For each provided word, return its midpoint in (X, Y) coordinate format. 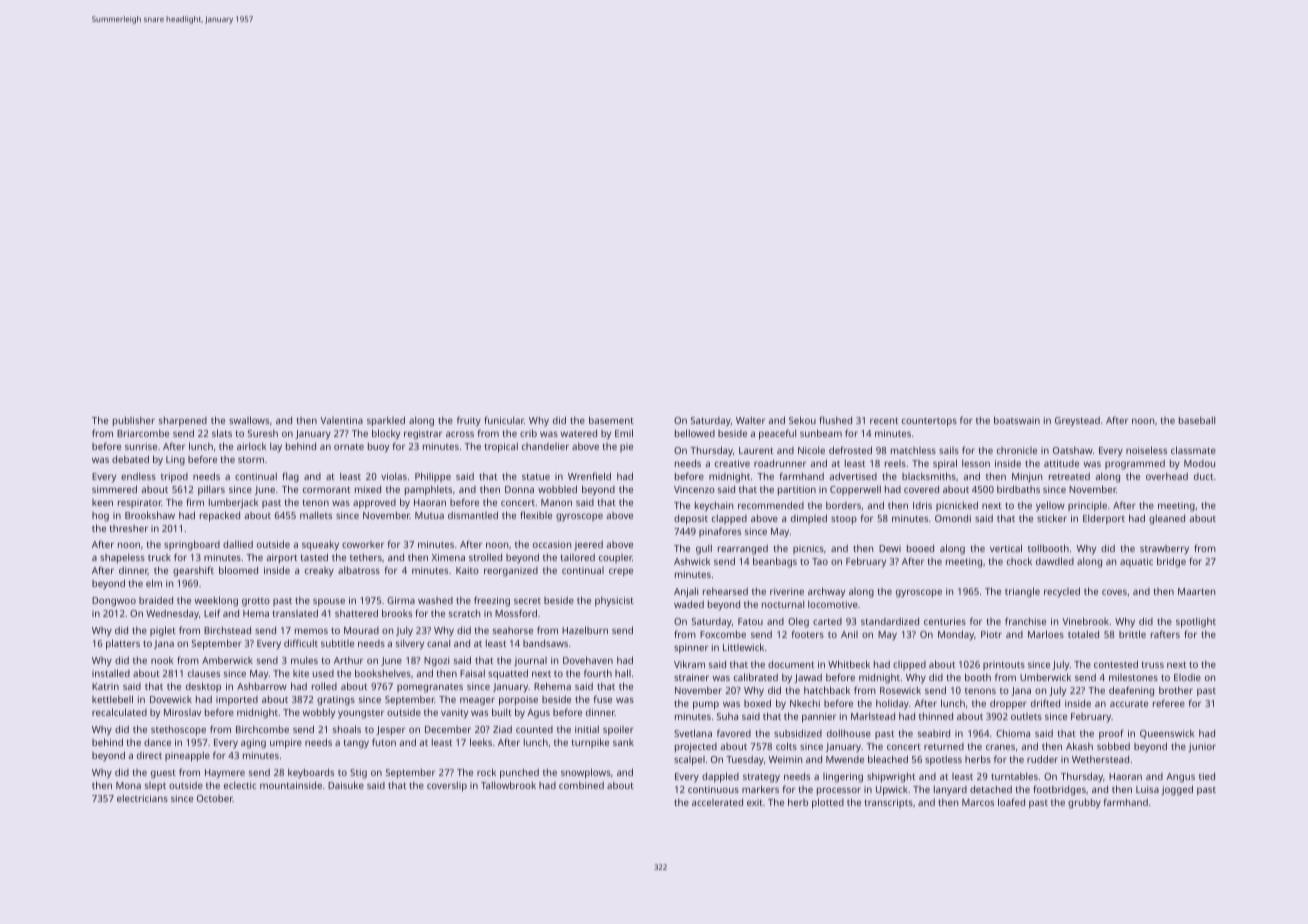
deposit (691, 519)
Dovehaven (588, 660)
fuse (602, 699)
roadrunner (780, 463)
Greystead (1077, 422)
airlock (251, 446)
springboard (192, 545)
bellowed (695, 433)
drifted (1045, 703)
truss (1152, 665)
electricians (142, 798)
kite (301, 673)
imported (237, 700)
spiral (945, 464)
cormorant (326, 490)
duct (1203, 476)
